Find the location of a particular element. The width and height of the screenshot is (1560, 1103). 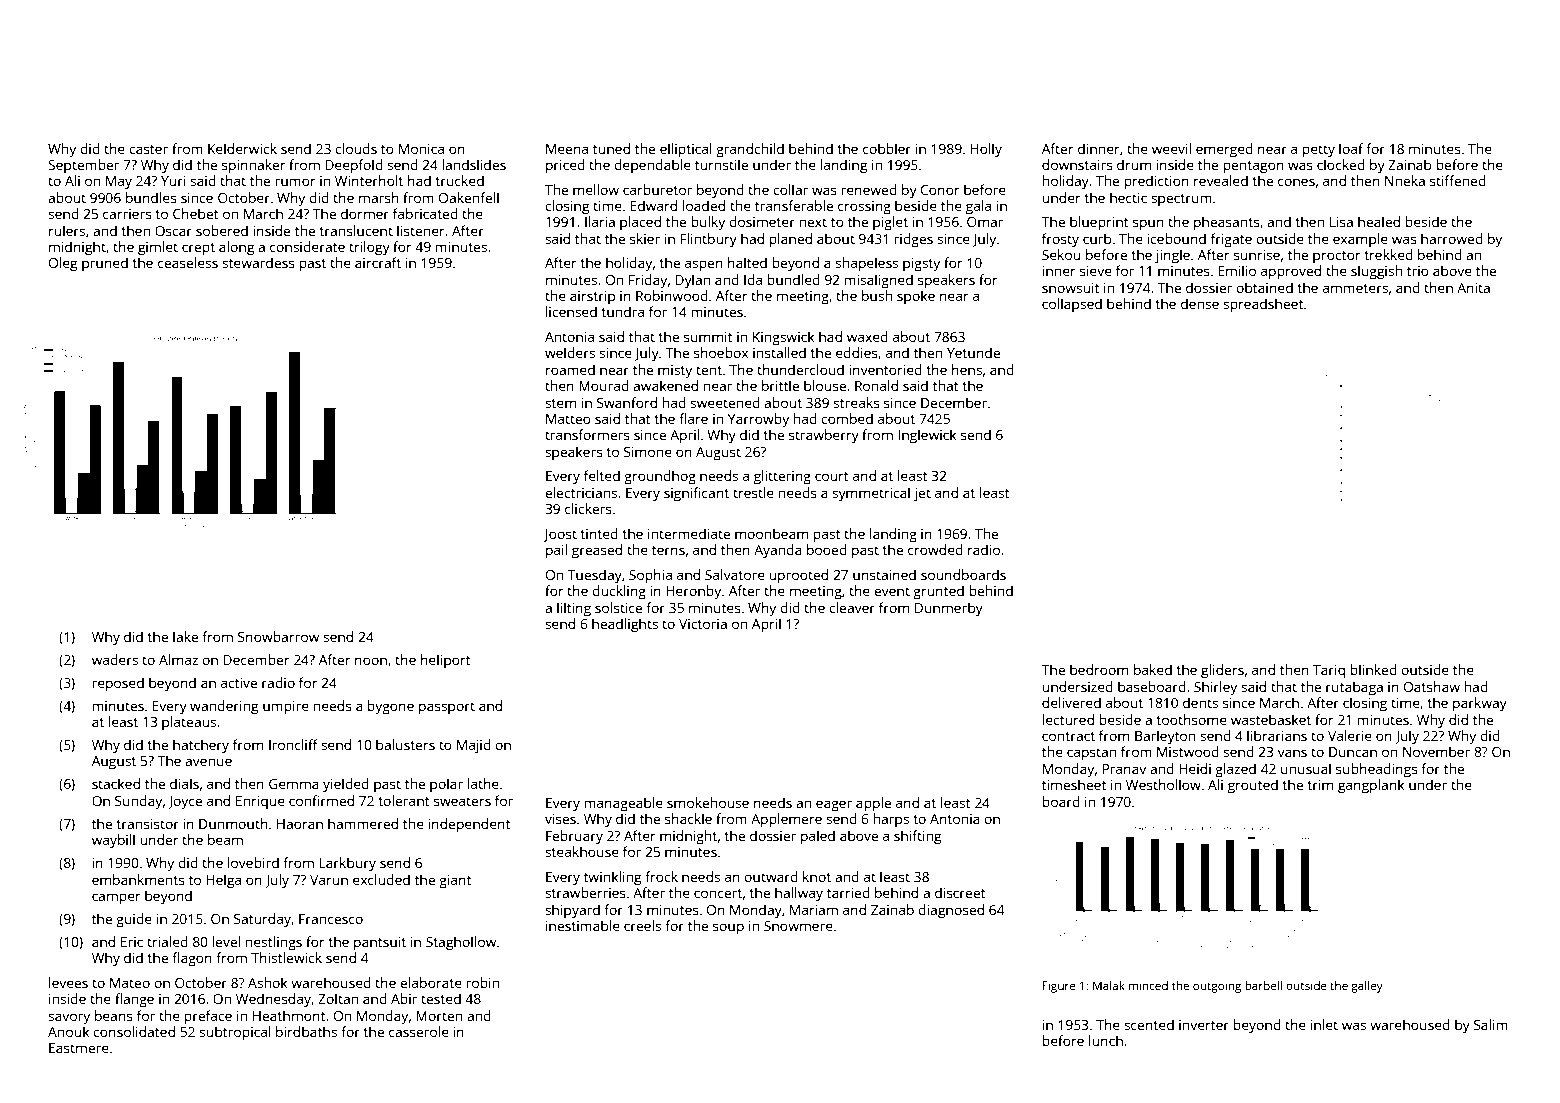

waders is located at coordinates (115, 659).
